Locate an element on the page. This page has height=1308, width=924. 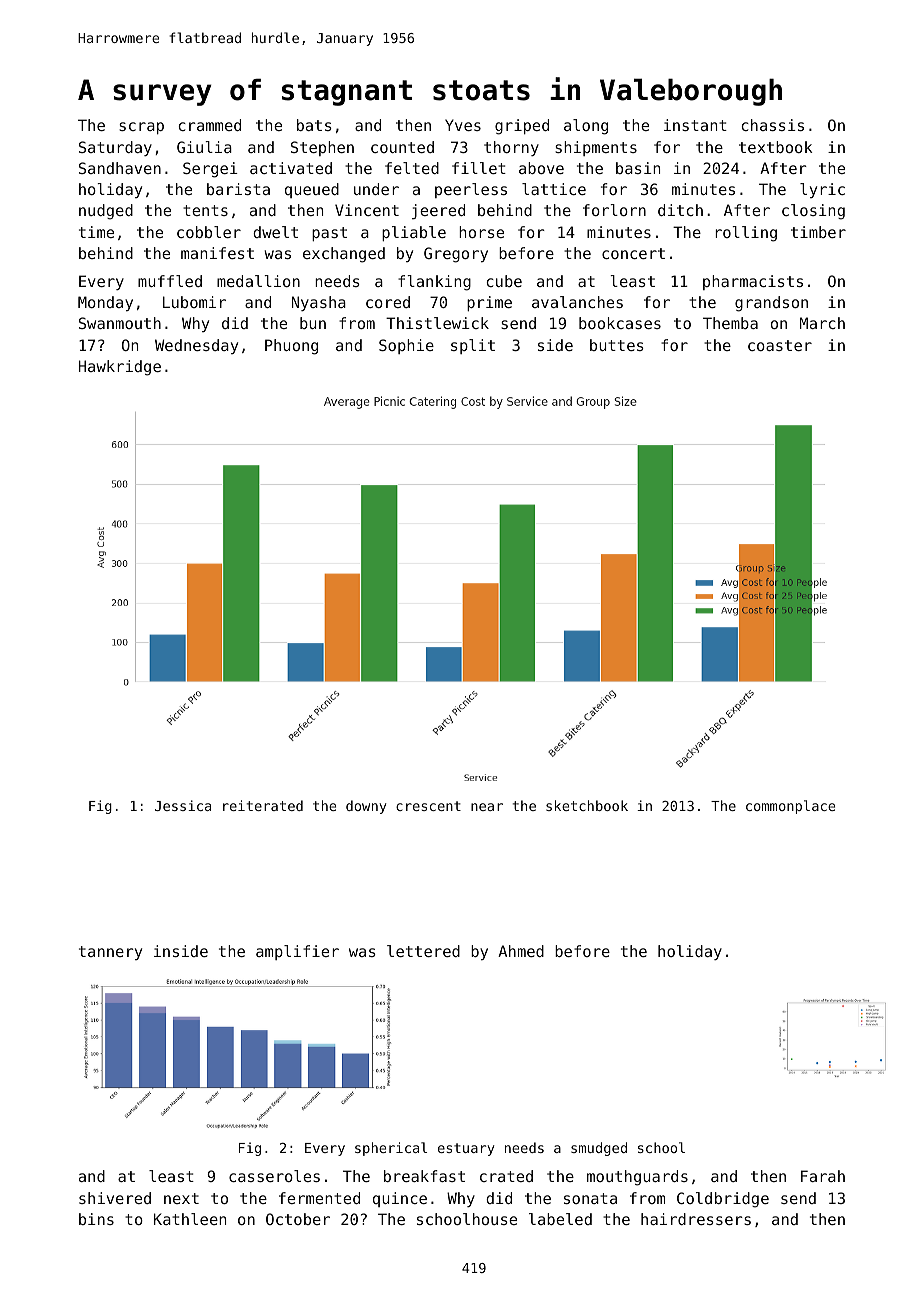
labeled is located at coordinates (560, 1219).
